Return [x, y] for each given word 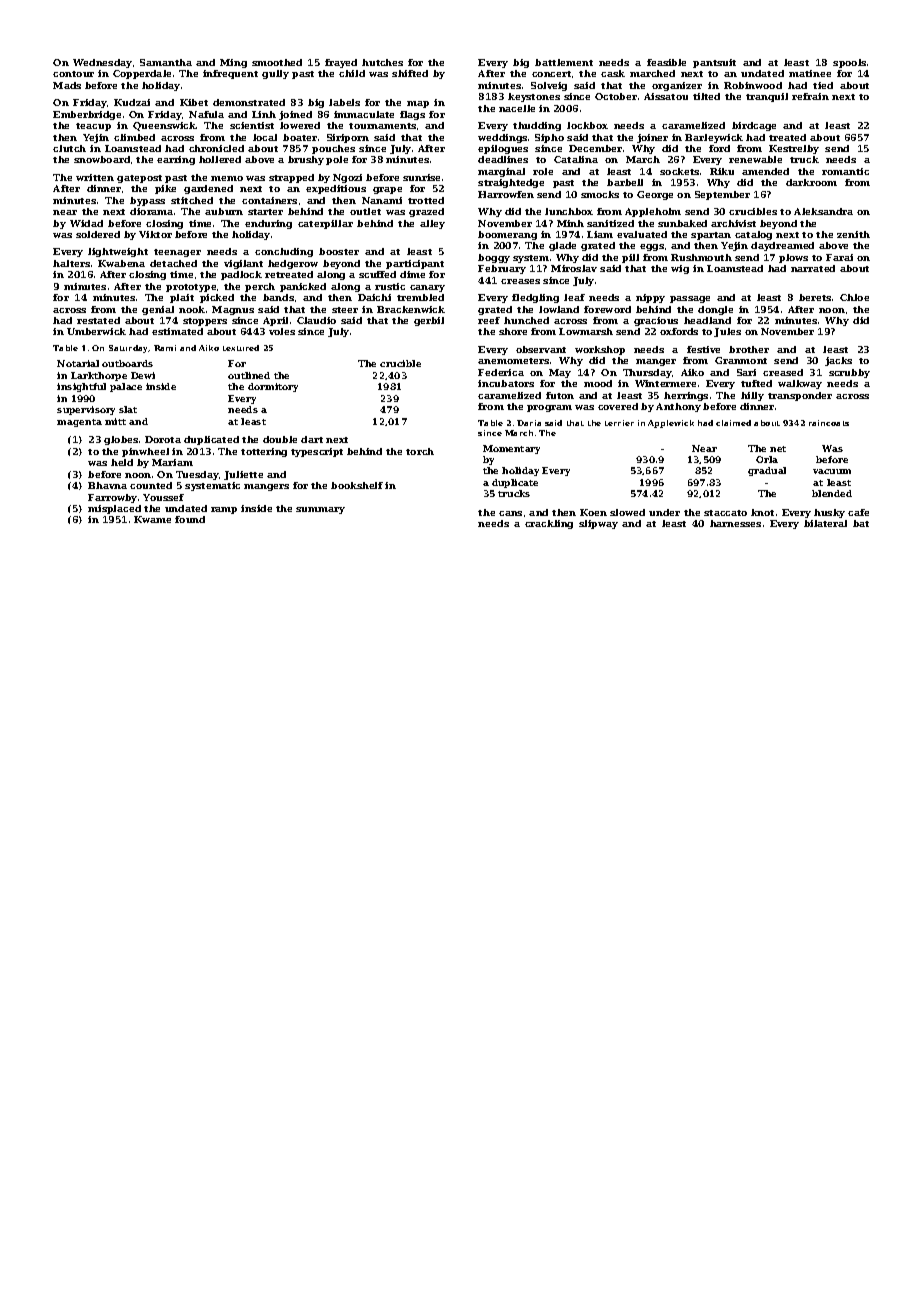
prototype [191, 288]
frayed [341, 63]
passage [690, 299]
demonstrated [249, 102]
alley [432, 224]
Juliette [243, 475]
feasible [666, 62]
